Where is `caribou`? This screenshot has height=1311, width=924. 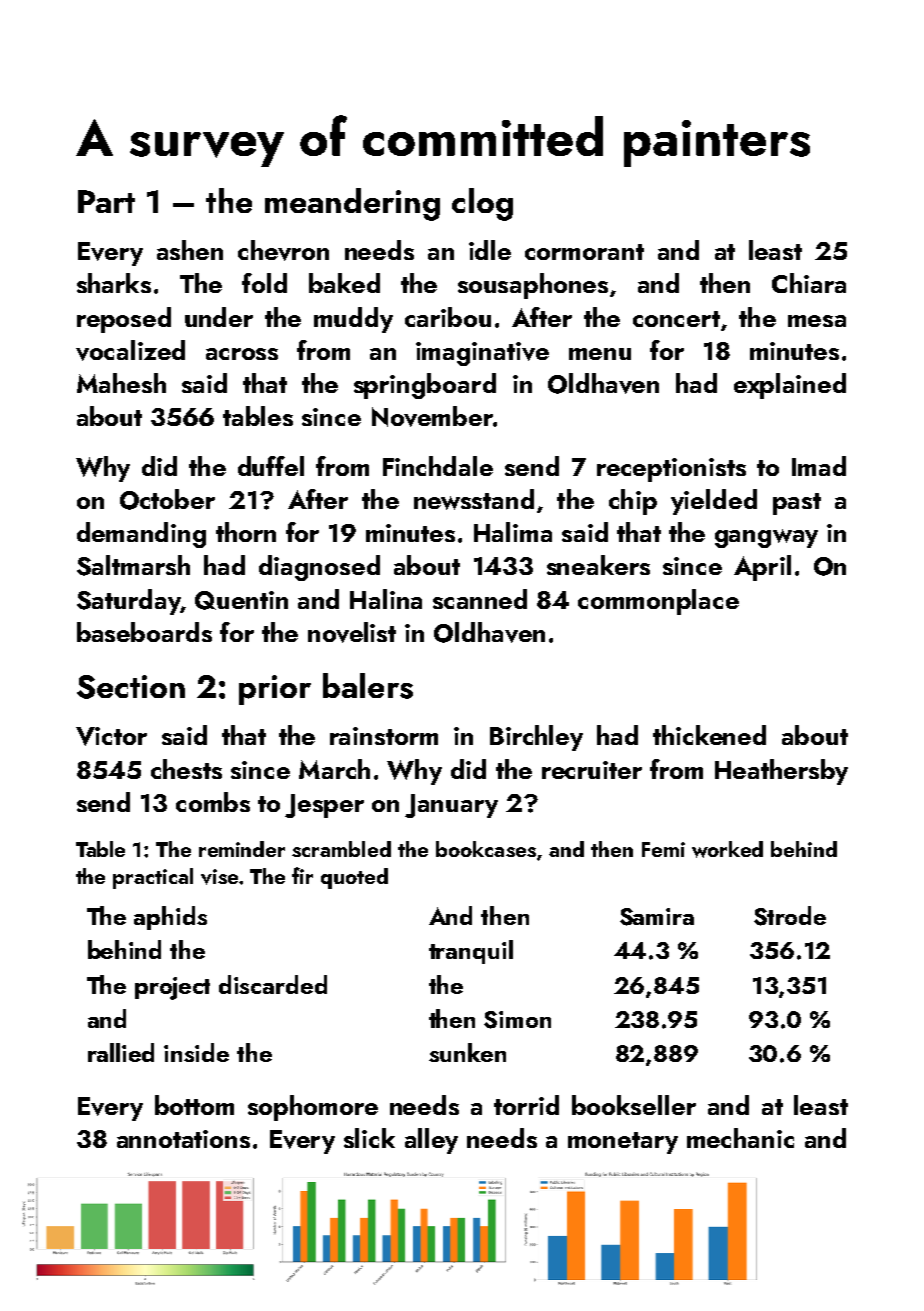
caribou is located at coordinates (448, 317).
